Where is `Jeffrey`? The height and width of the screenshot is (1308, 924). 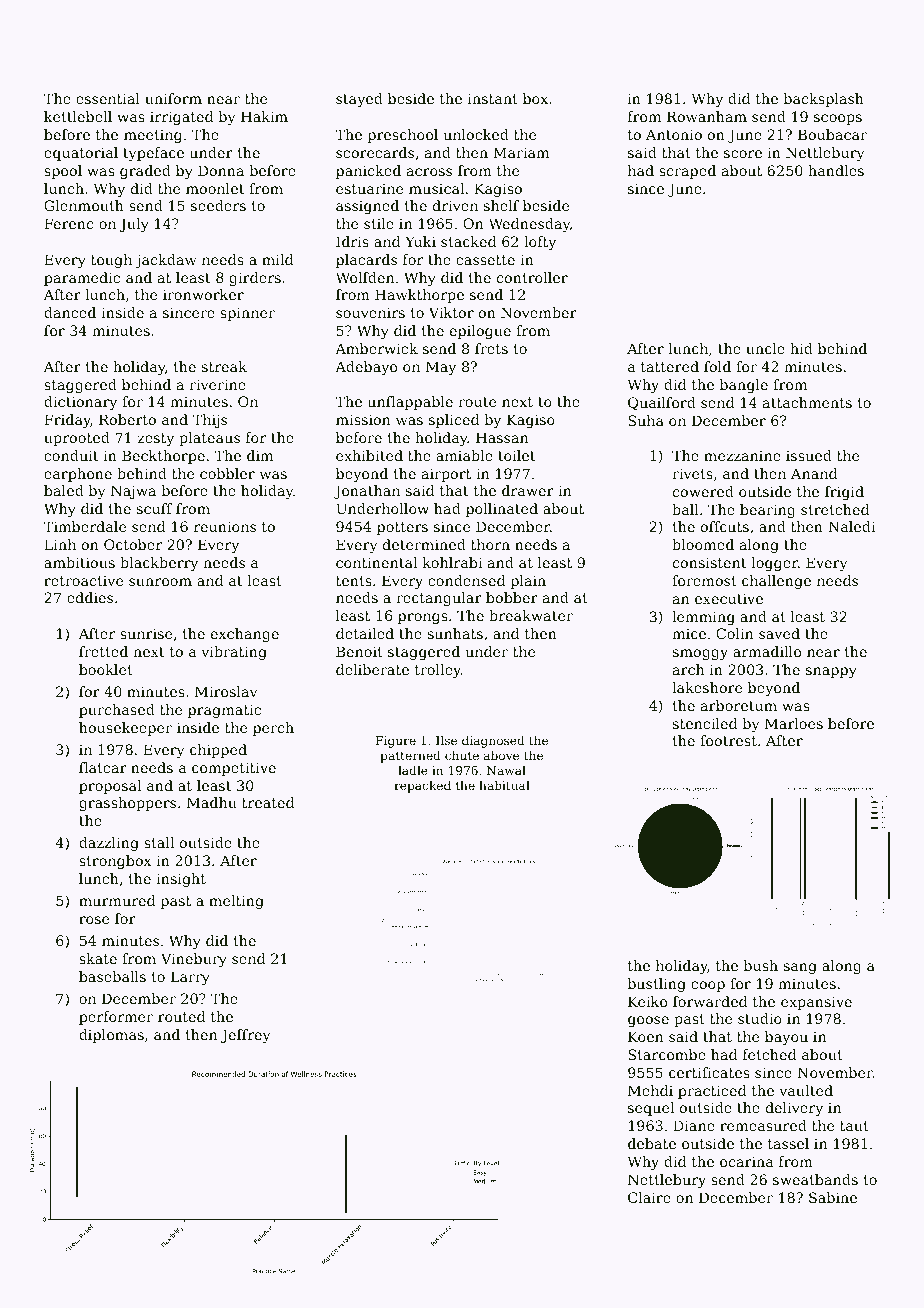 Jeffrey is located at coordinates (246, 1036).
